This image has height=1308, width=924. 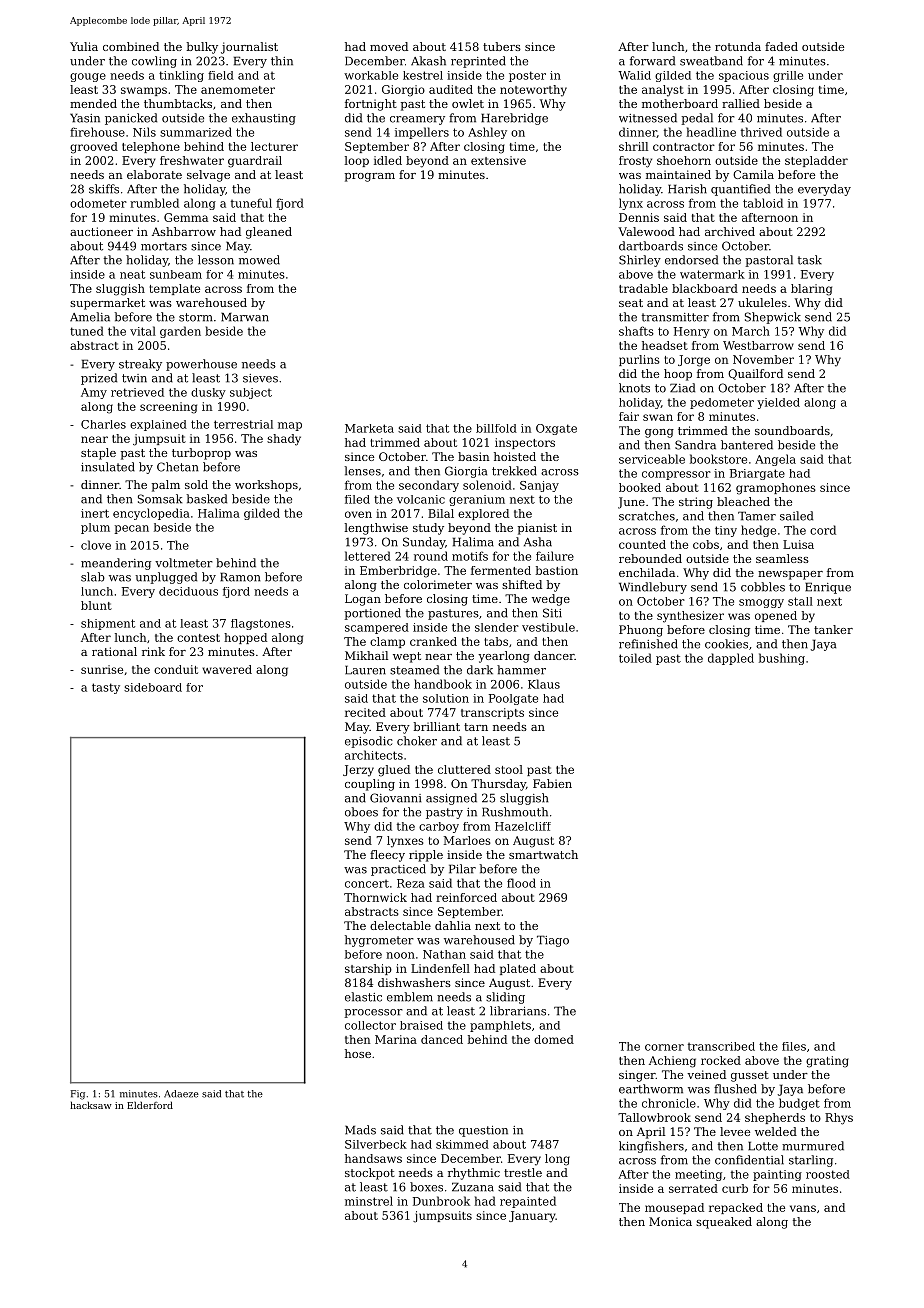 What do you see at coordinates (367, 884) in the image?
I see `concert` at bounding box center [367, 884].
